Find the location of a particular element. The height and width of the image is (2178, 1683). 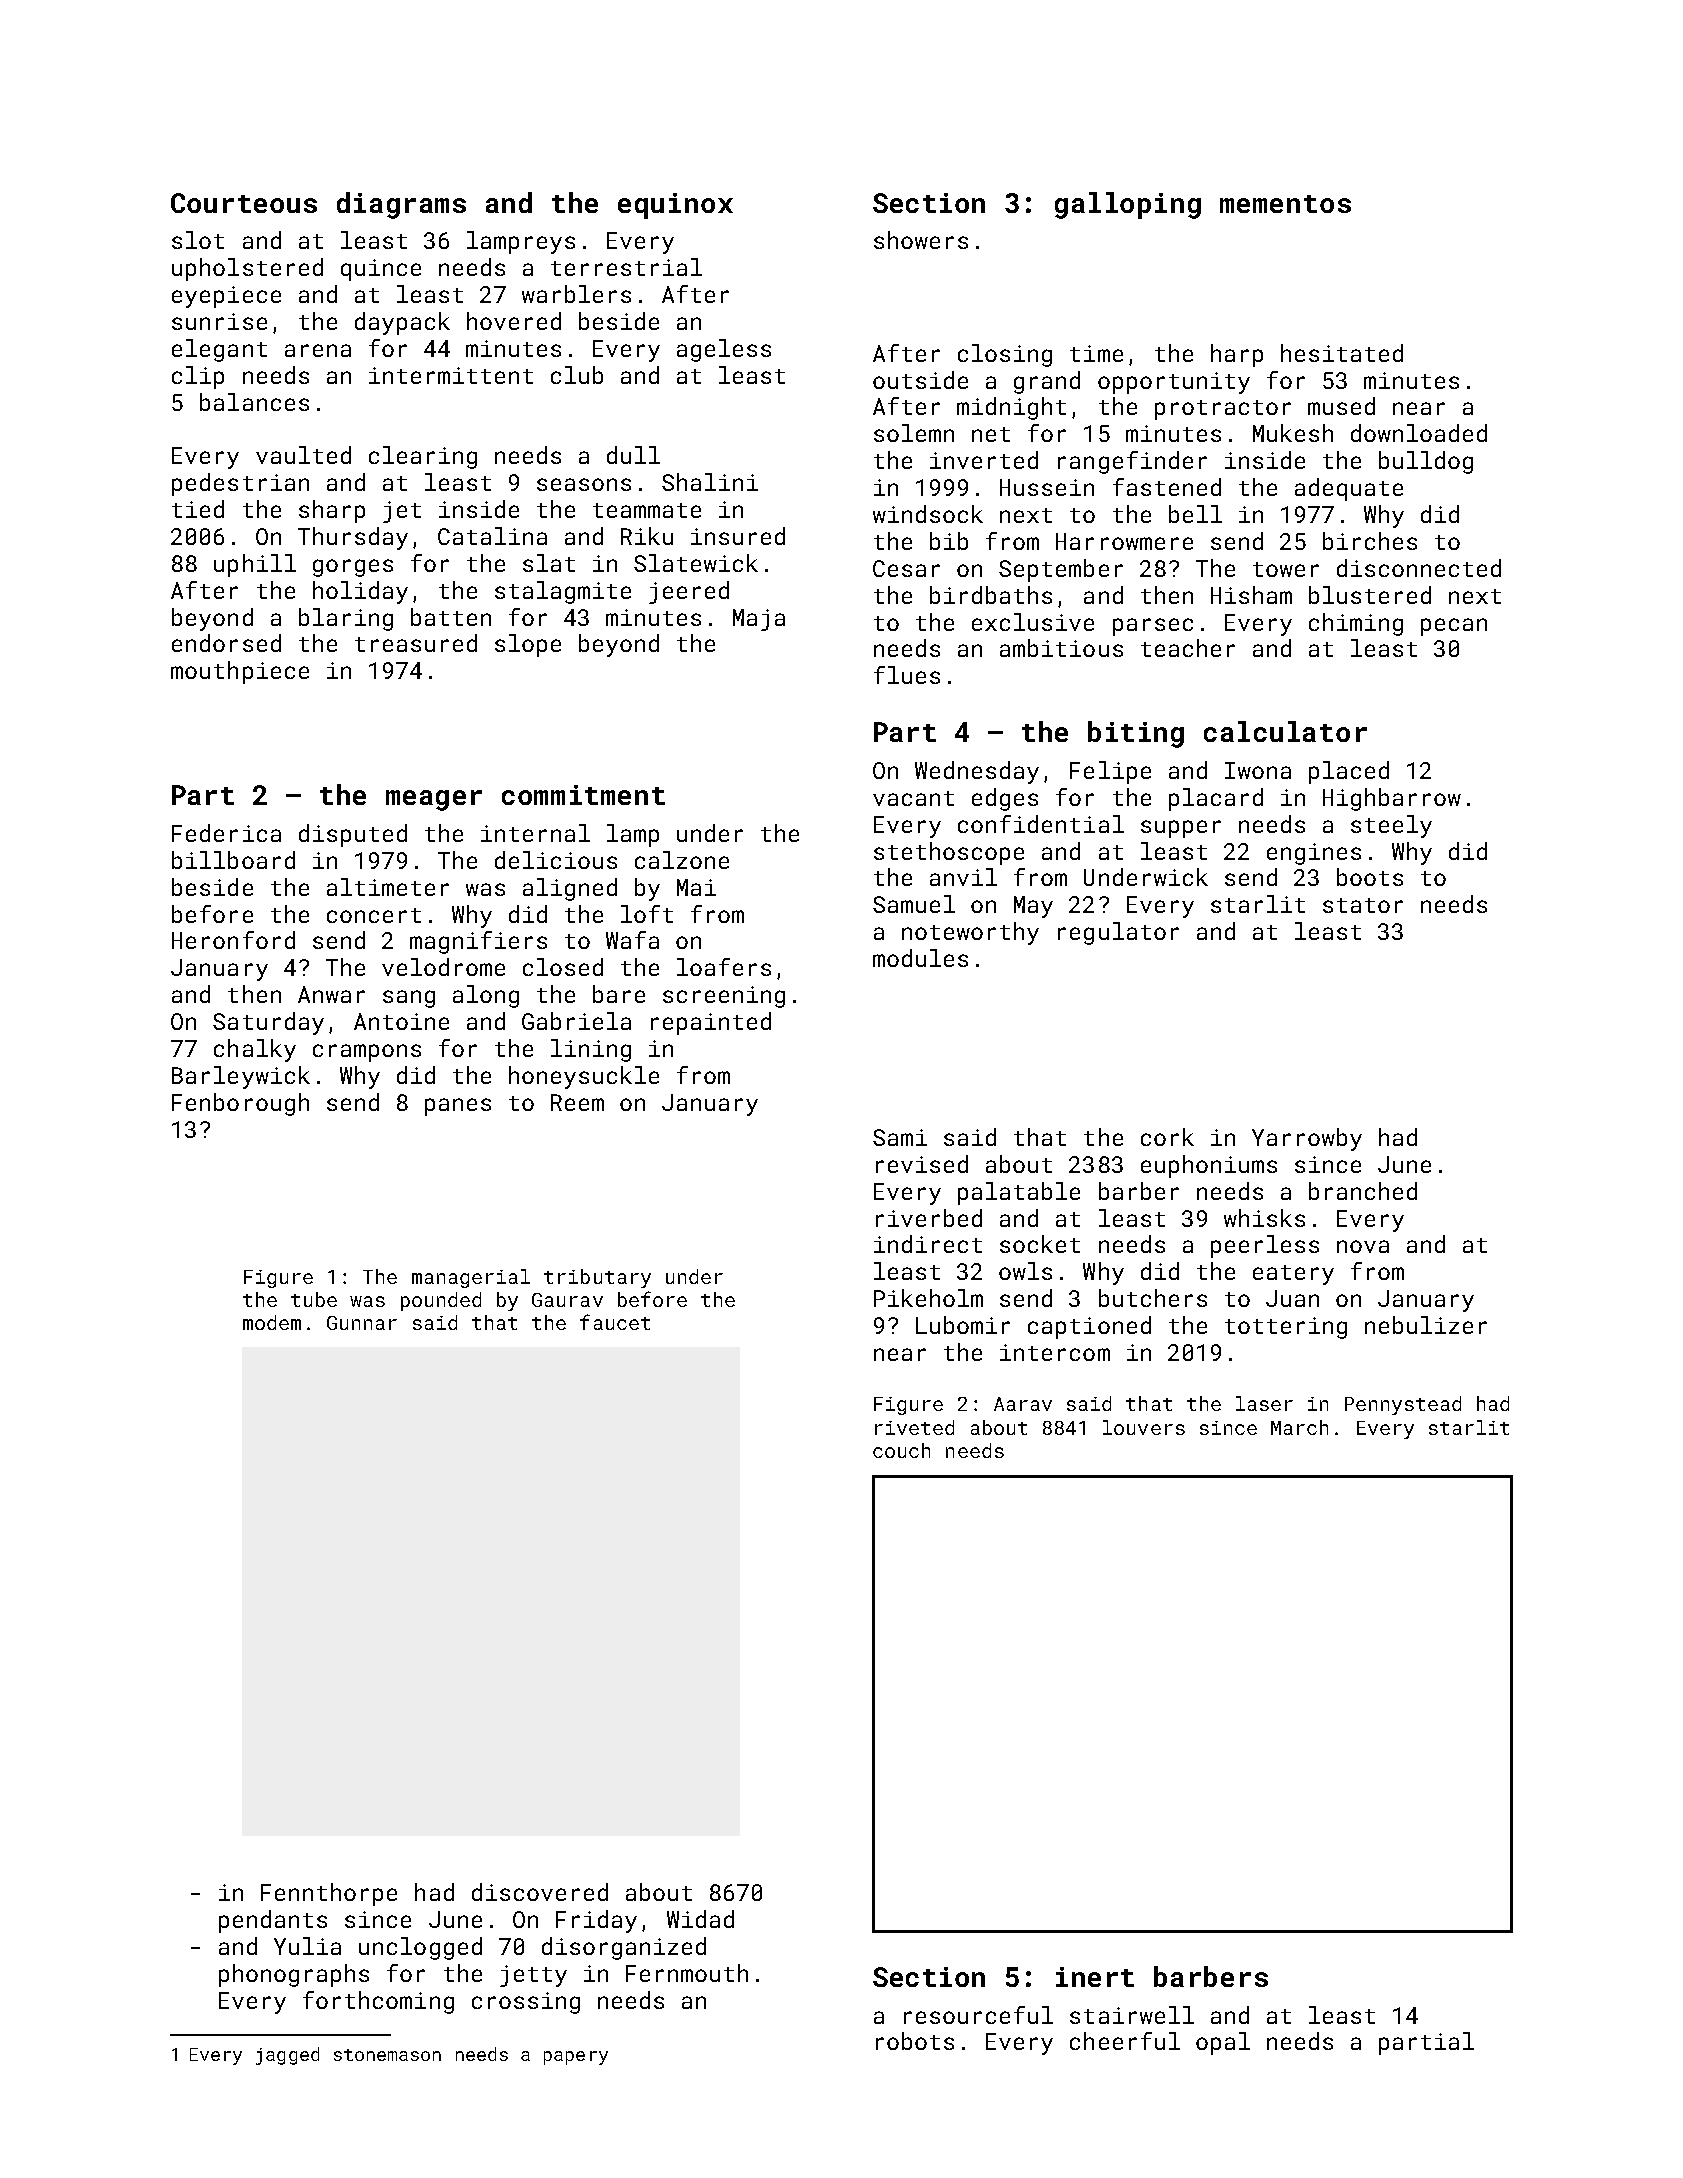

diagrams is located at coordinates (401, 205).
